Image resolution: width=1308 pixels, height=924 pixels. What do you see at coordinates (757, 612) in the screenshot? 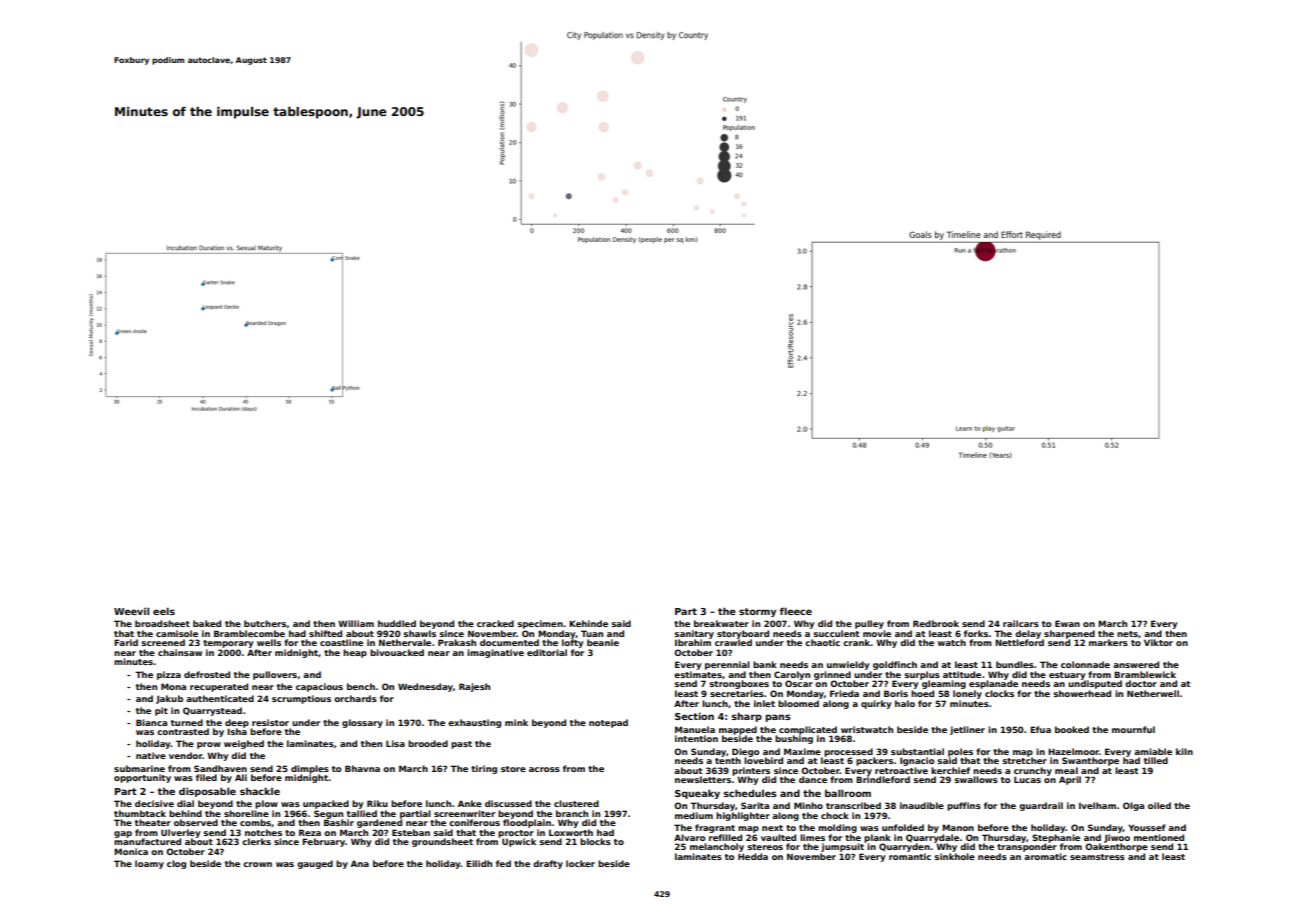
I see `stormy` at bounding box center [757, 612].
